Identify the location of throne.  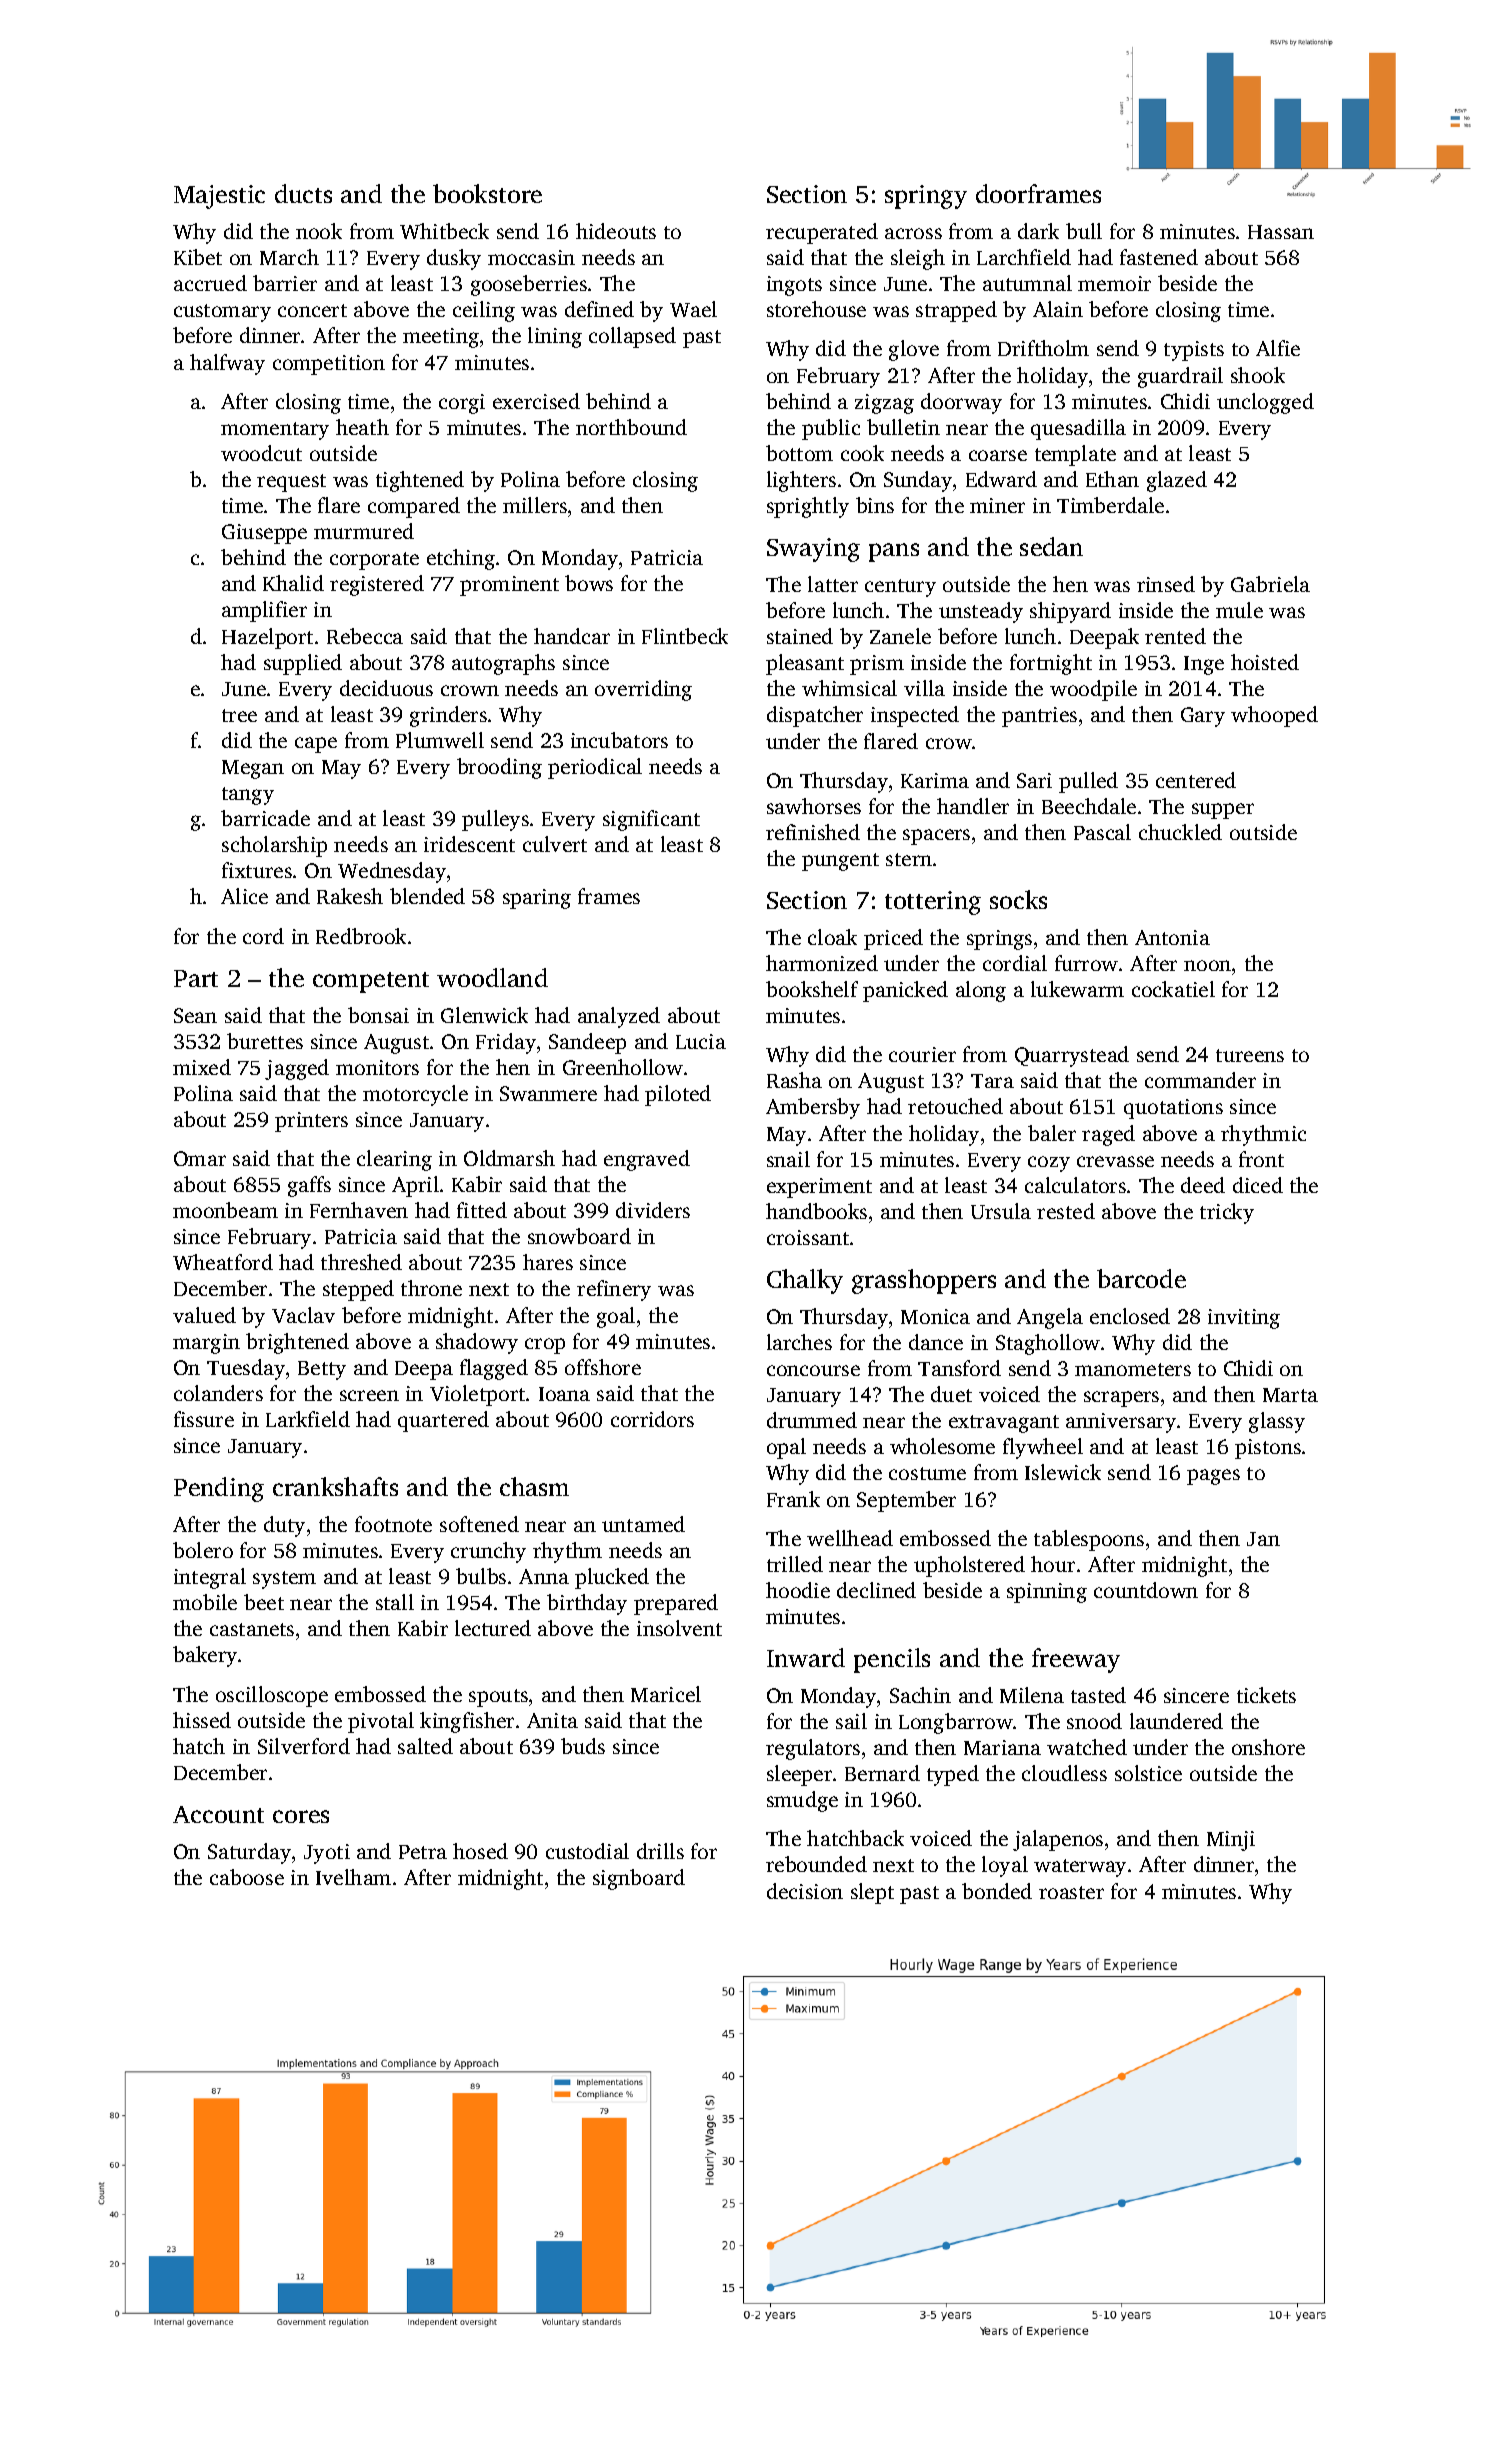
(431, 1288).
